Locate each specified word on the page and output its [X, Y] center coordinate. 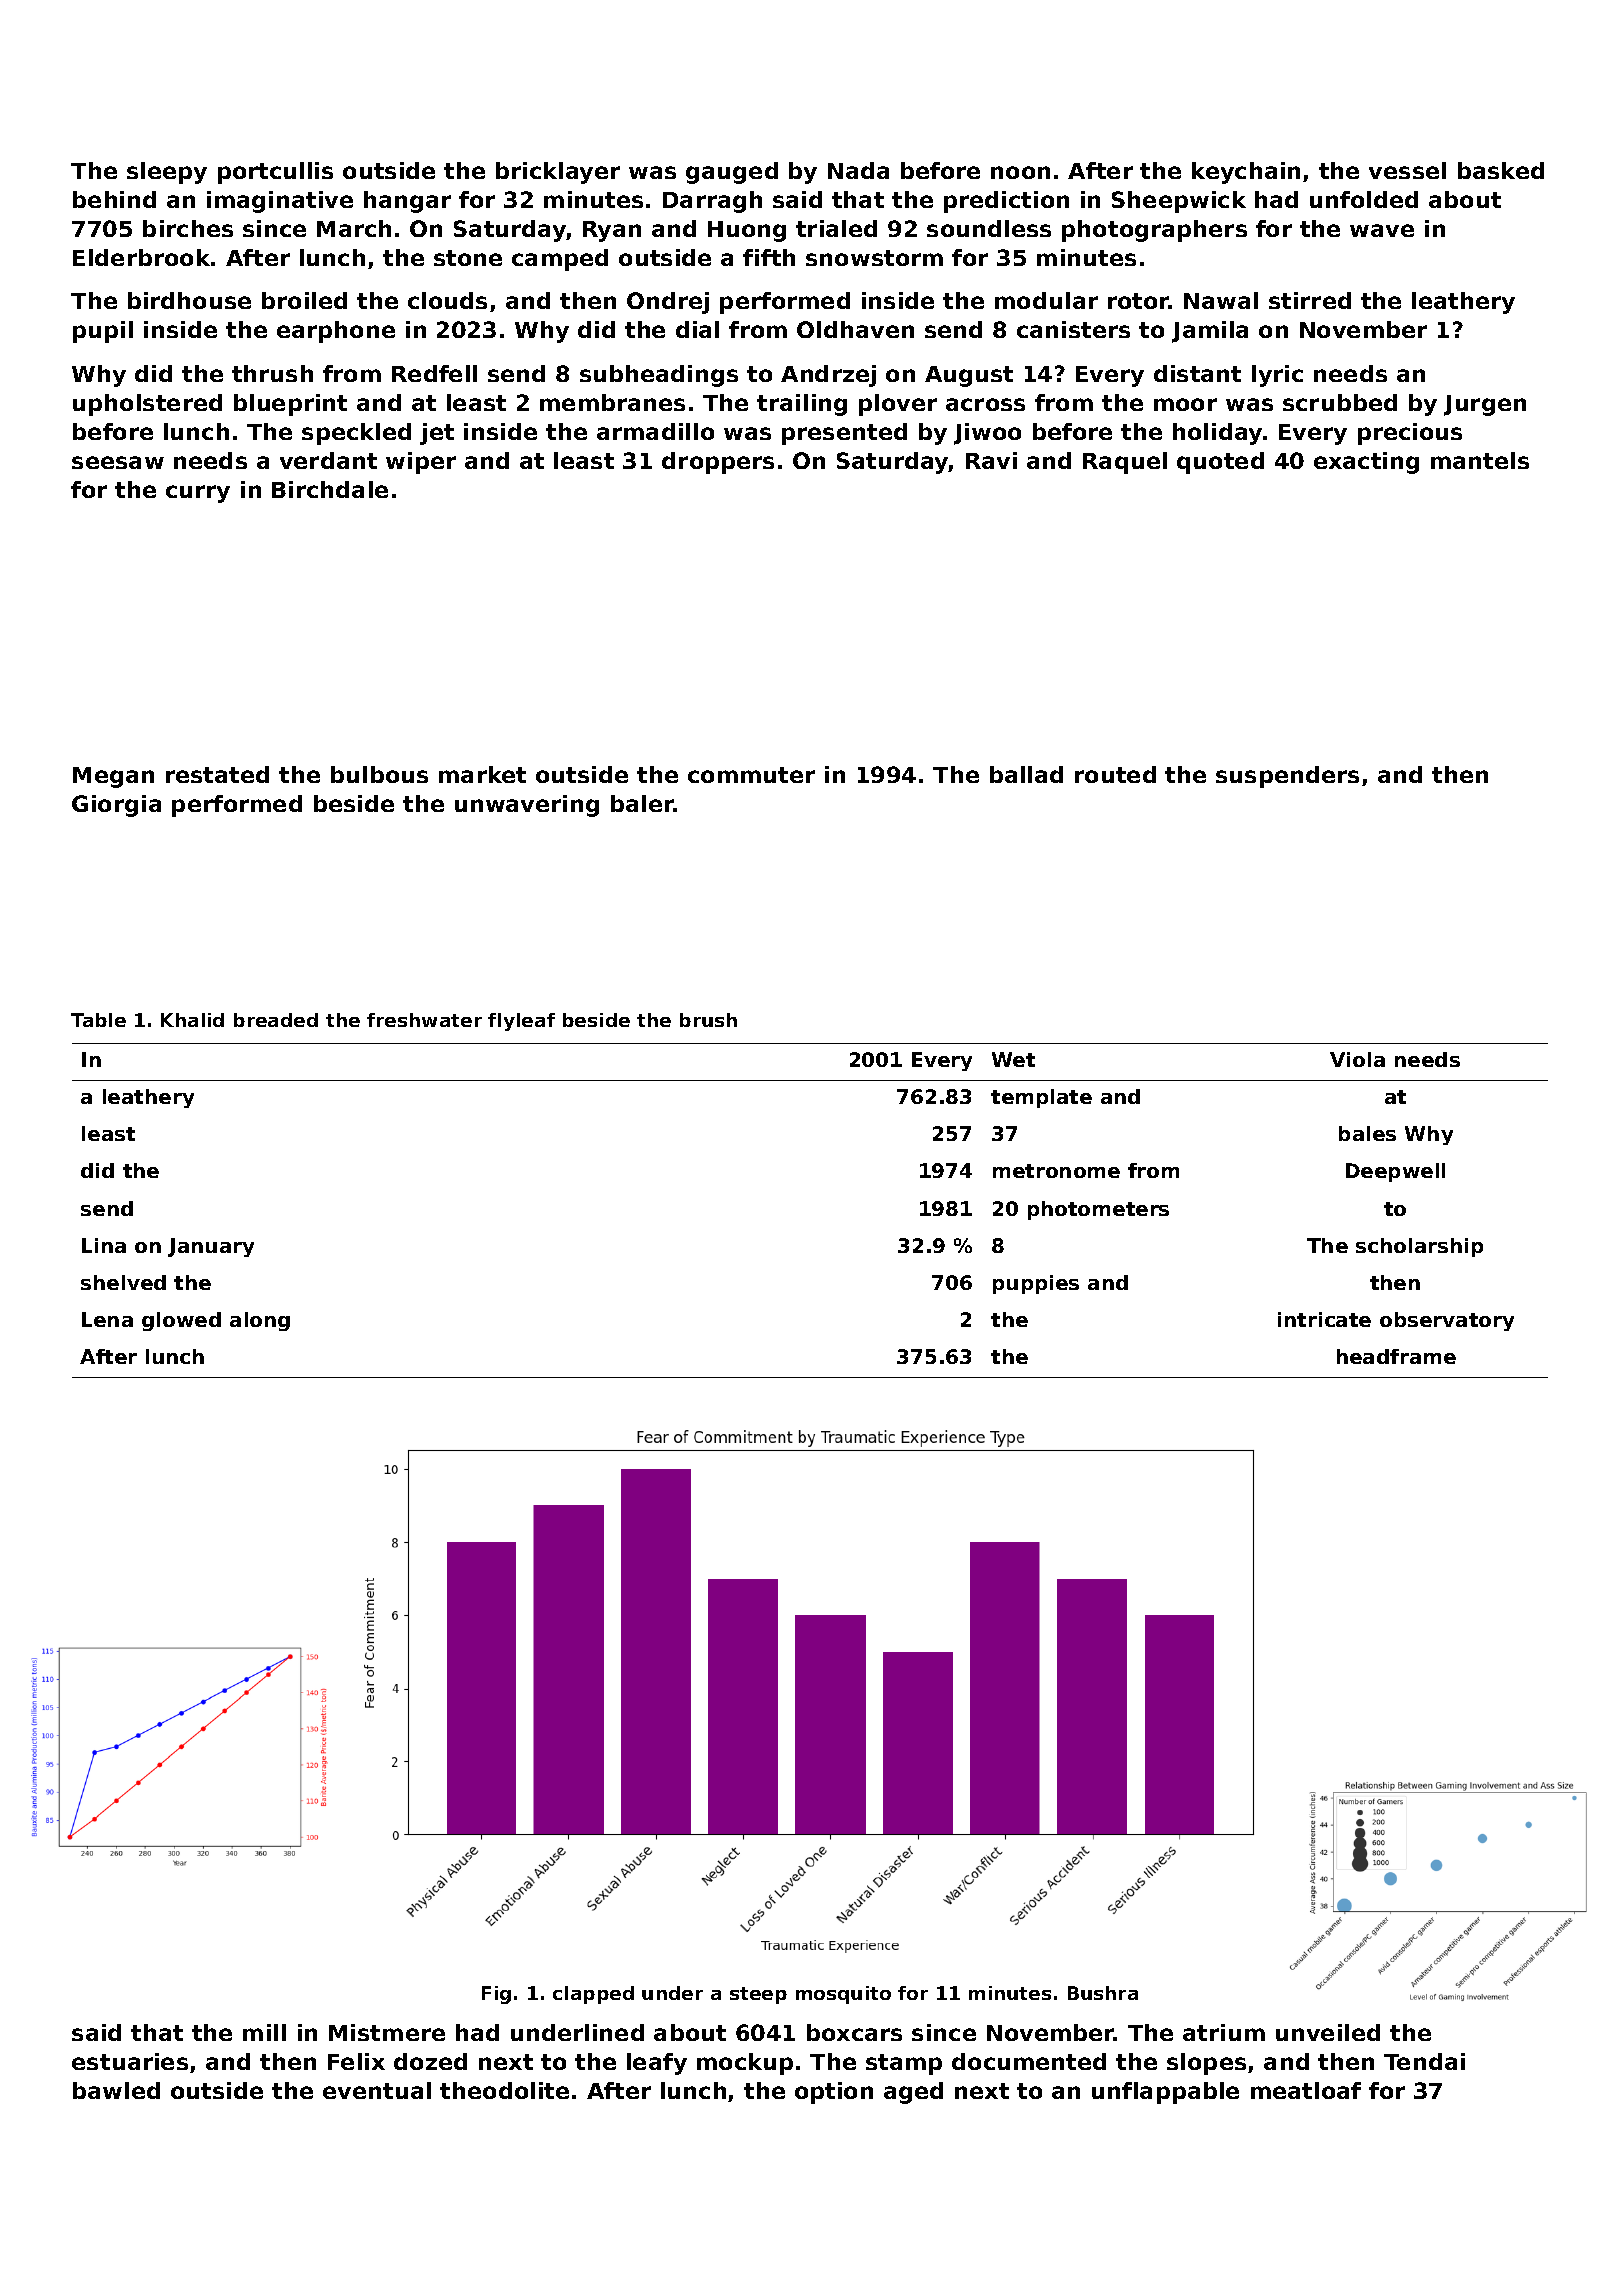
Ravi [991, 460]
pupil [103, 332]
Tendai [1424, 2061]
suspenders [1287, 777]
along [260, 1321]
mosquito [843, 1995]
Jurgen [1485, 405]
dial [697, 329]
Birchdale [330, 489]
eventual [377, 2090]
